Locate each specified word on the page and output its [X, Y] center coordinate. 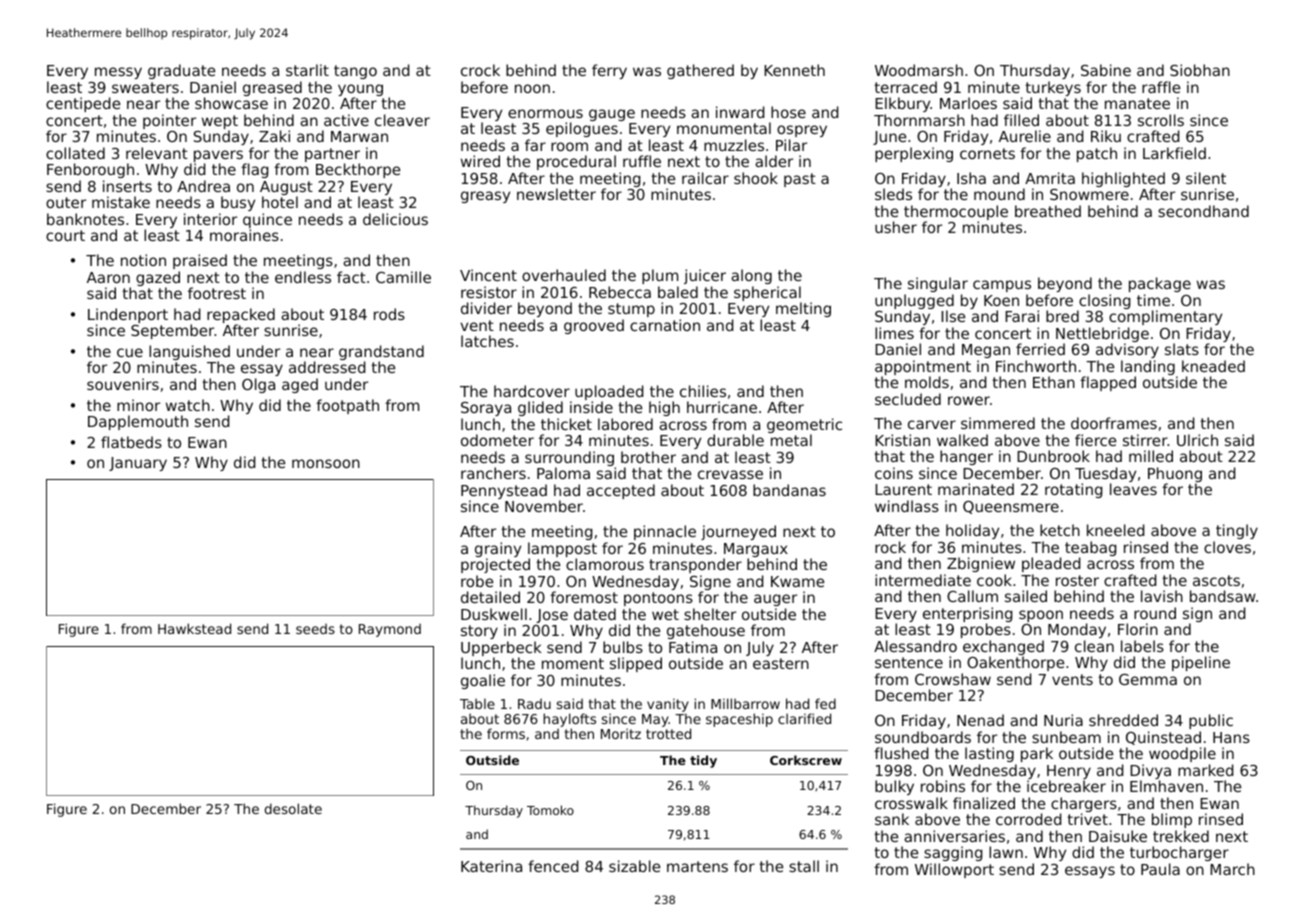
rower [969, 400]
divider [486, 308]
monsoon [326, 463]
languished [189, 352]
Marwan [359, 136]
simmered [998, 423]
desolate [293, 808]
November [544, 506]
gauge [612, 115]
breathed [1048, 211]
